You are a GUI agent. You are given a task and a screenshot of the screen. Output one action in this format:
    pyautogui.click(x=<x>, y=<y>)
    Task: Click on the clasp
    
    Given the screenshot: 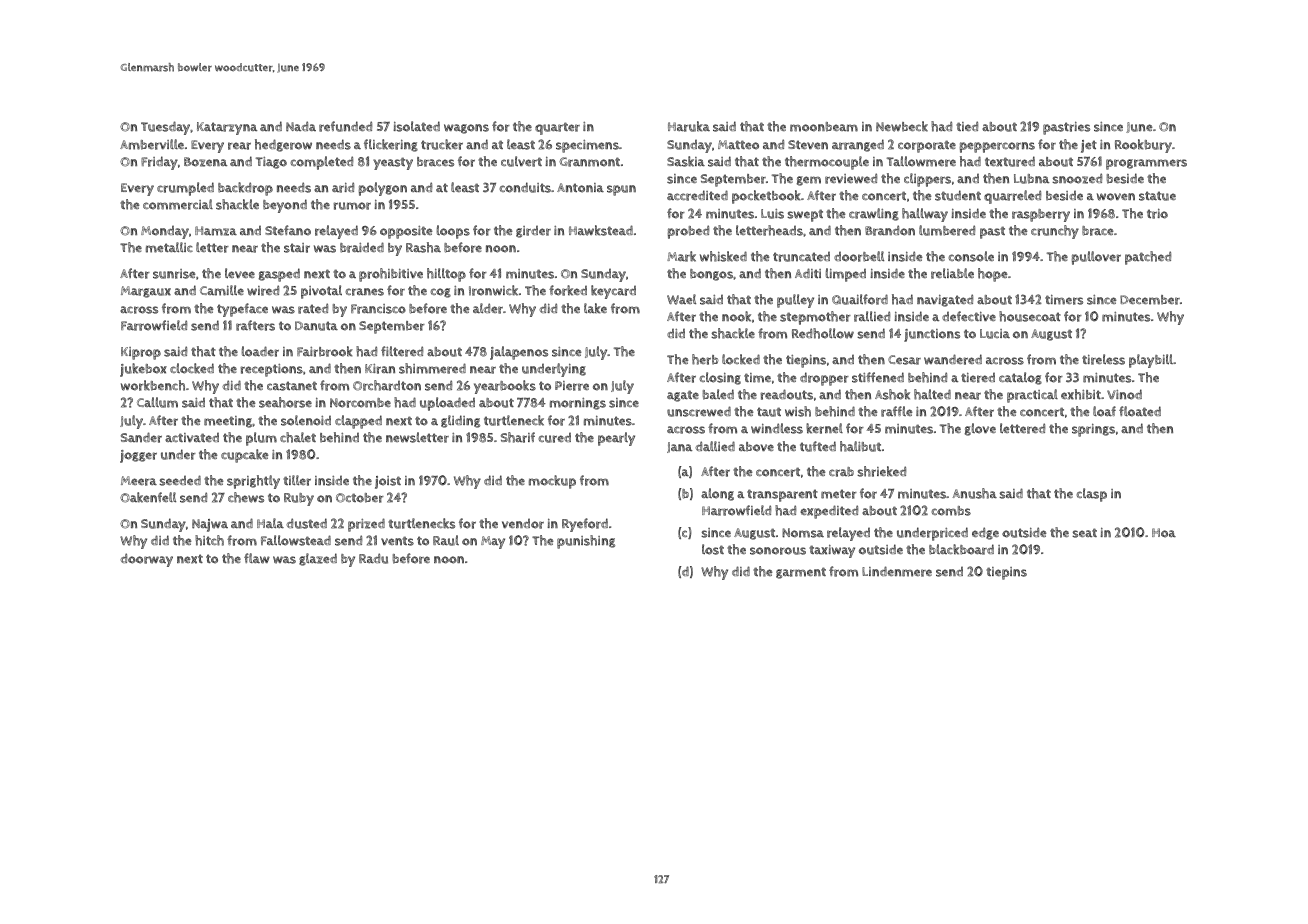 What is the action you would take?
    pyautogui.click(x=1091, y=495)
